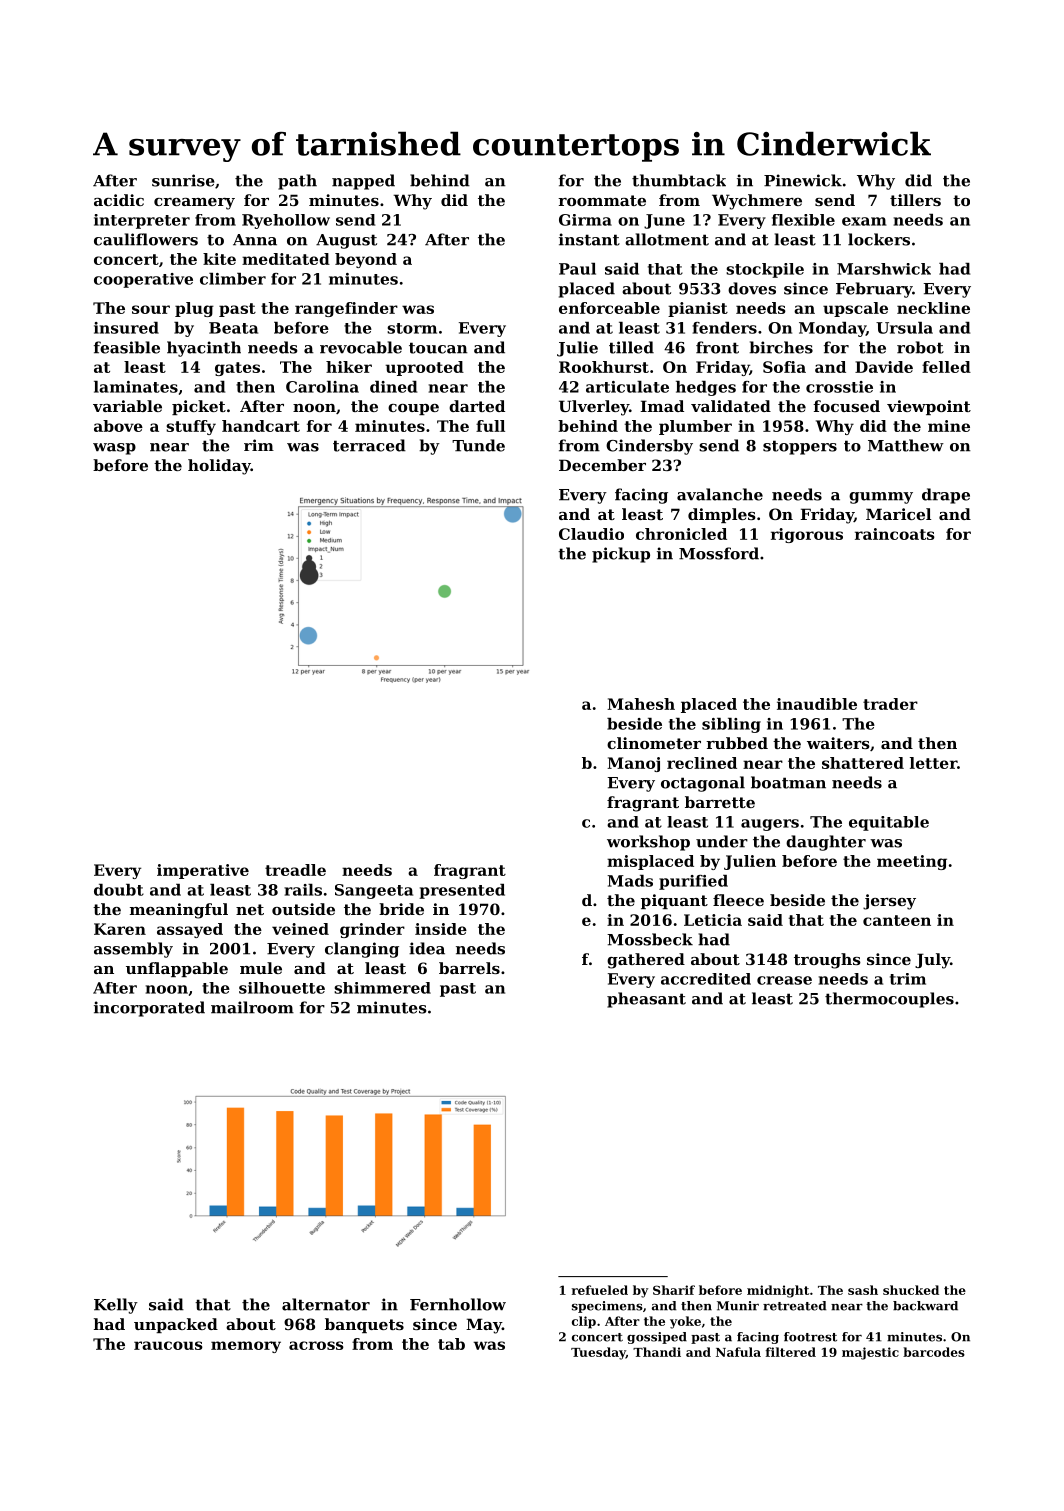 This screenshot has width=1064, height=1511. I want to click on tillers, so click(915, 200).
